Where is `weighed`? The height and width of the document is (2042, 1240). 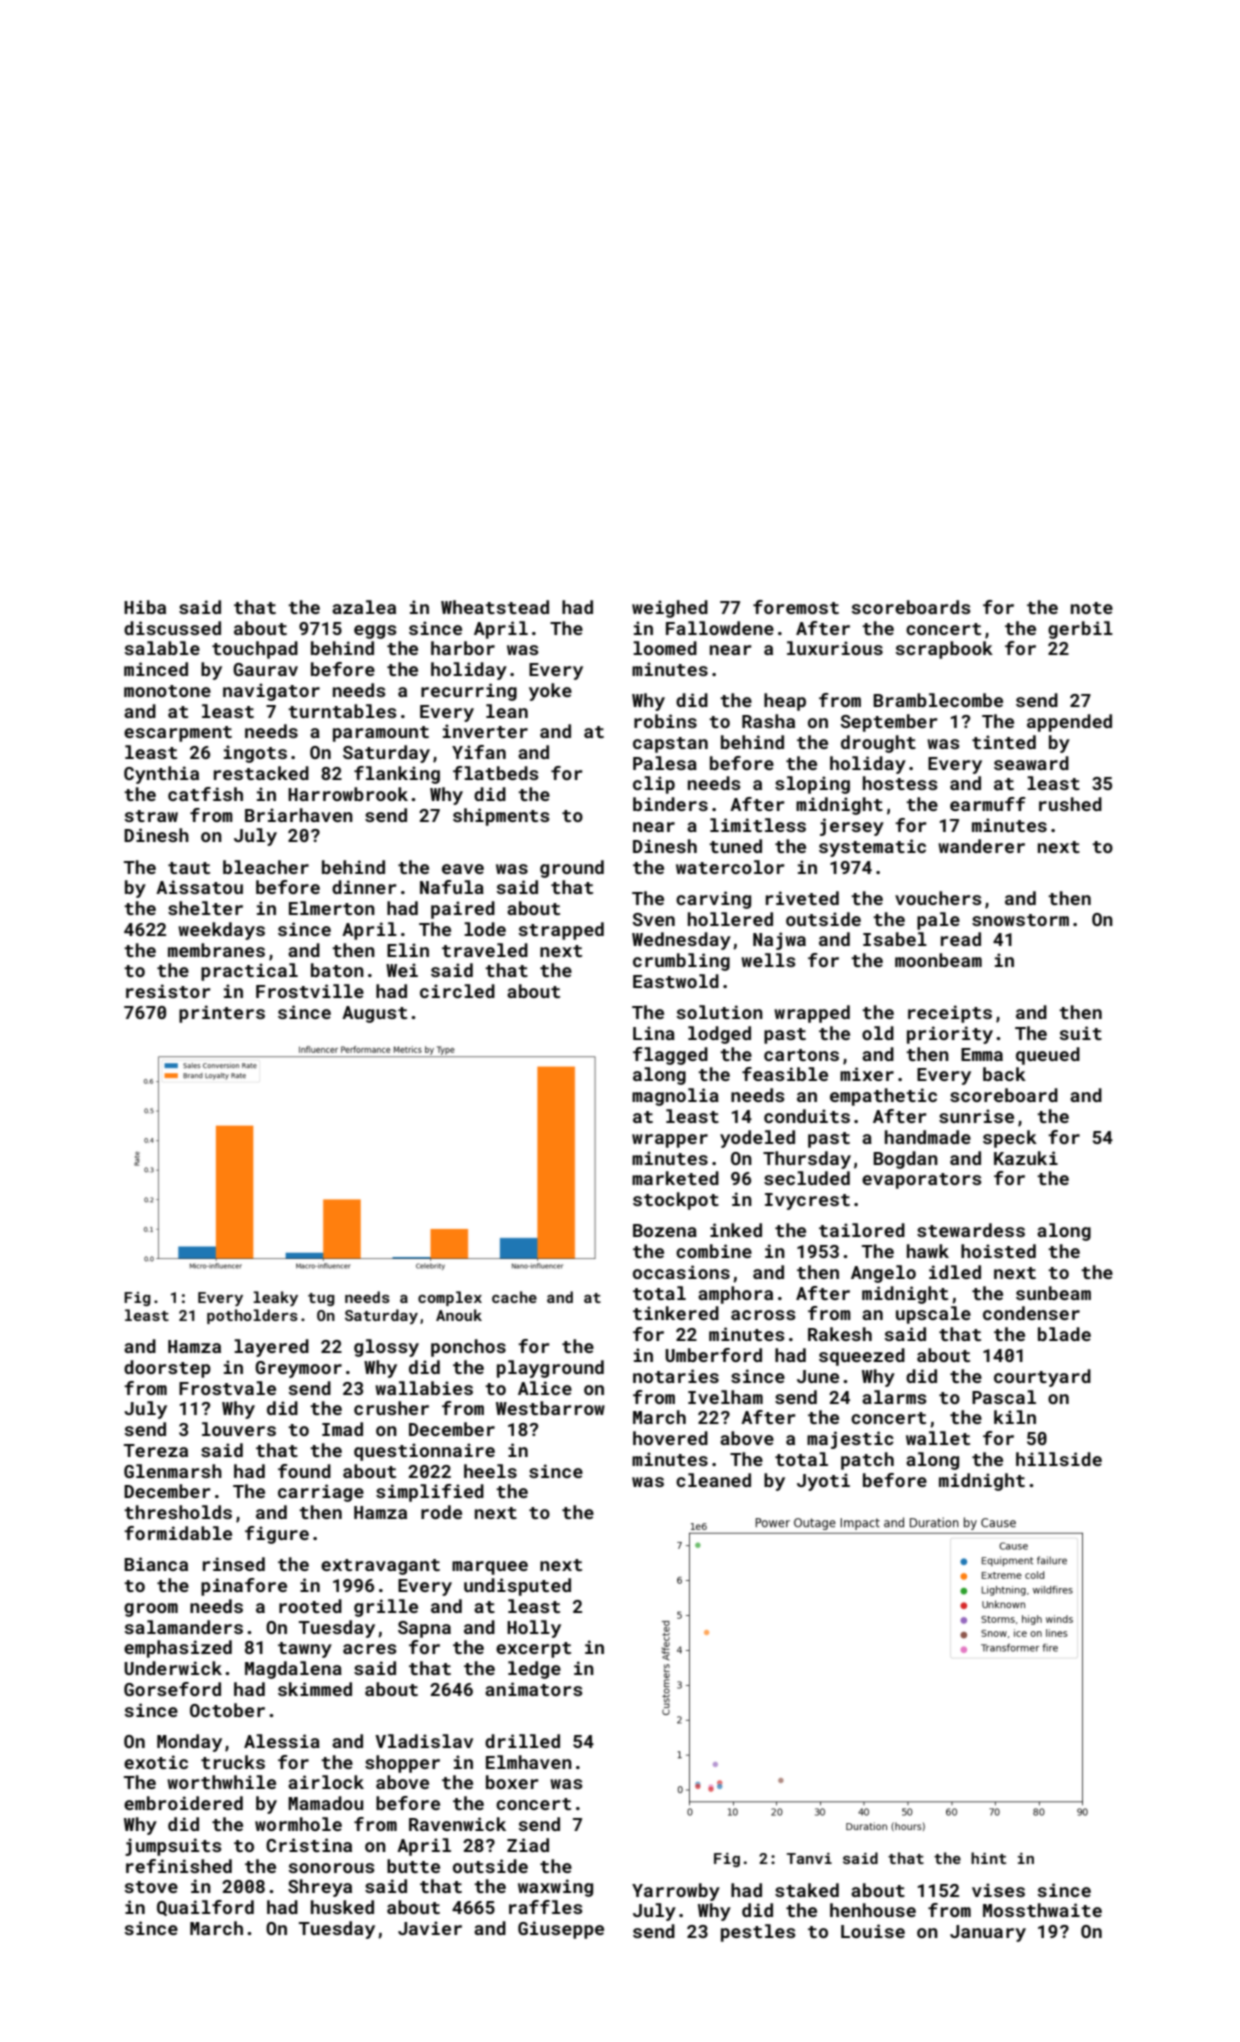
weighed is located at coordinates (670, 609).
